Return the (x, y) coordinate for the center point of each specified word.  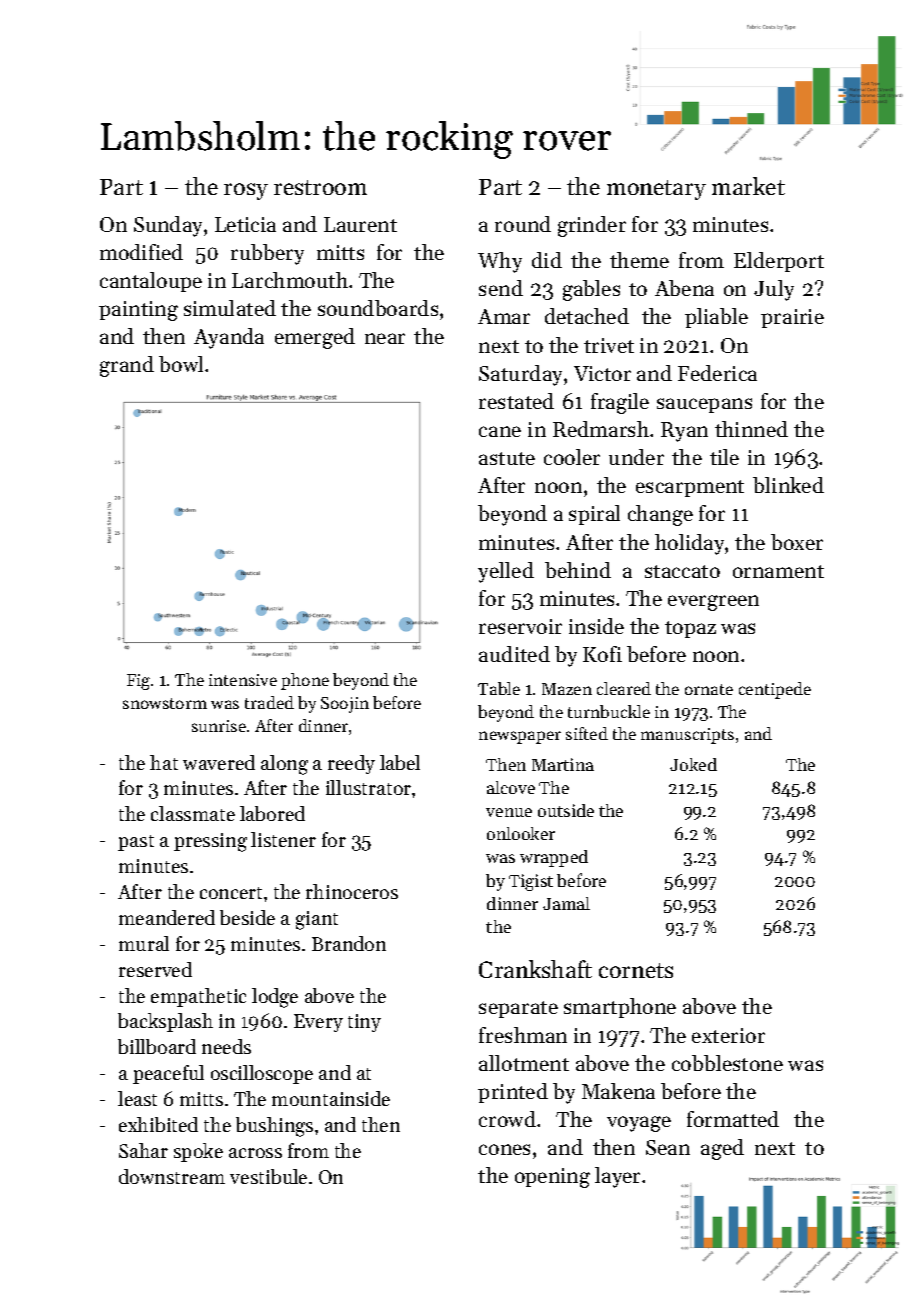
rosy (246, 191)
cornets (636, 970)
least (137, 1098)
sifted (587, 733)
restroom (320, 187)
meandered (167, 917)
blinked (788, 485)
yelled (506, 572)
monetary (656, 190)
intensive (243, 680)
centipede (775, 690)
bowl (181, 364)
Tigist (531, 882)
